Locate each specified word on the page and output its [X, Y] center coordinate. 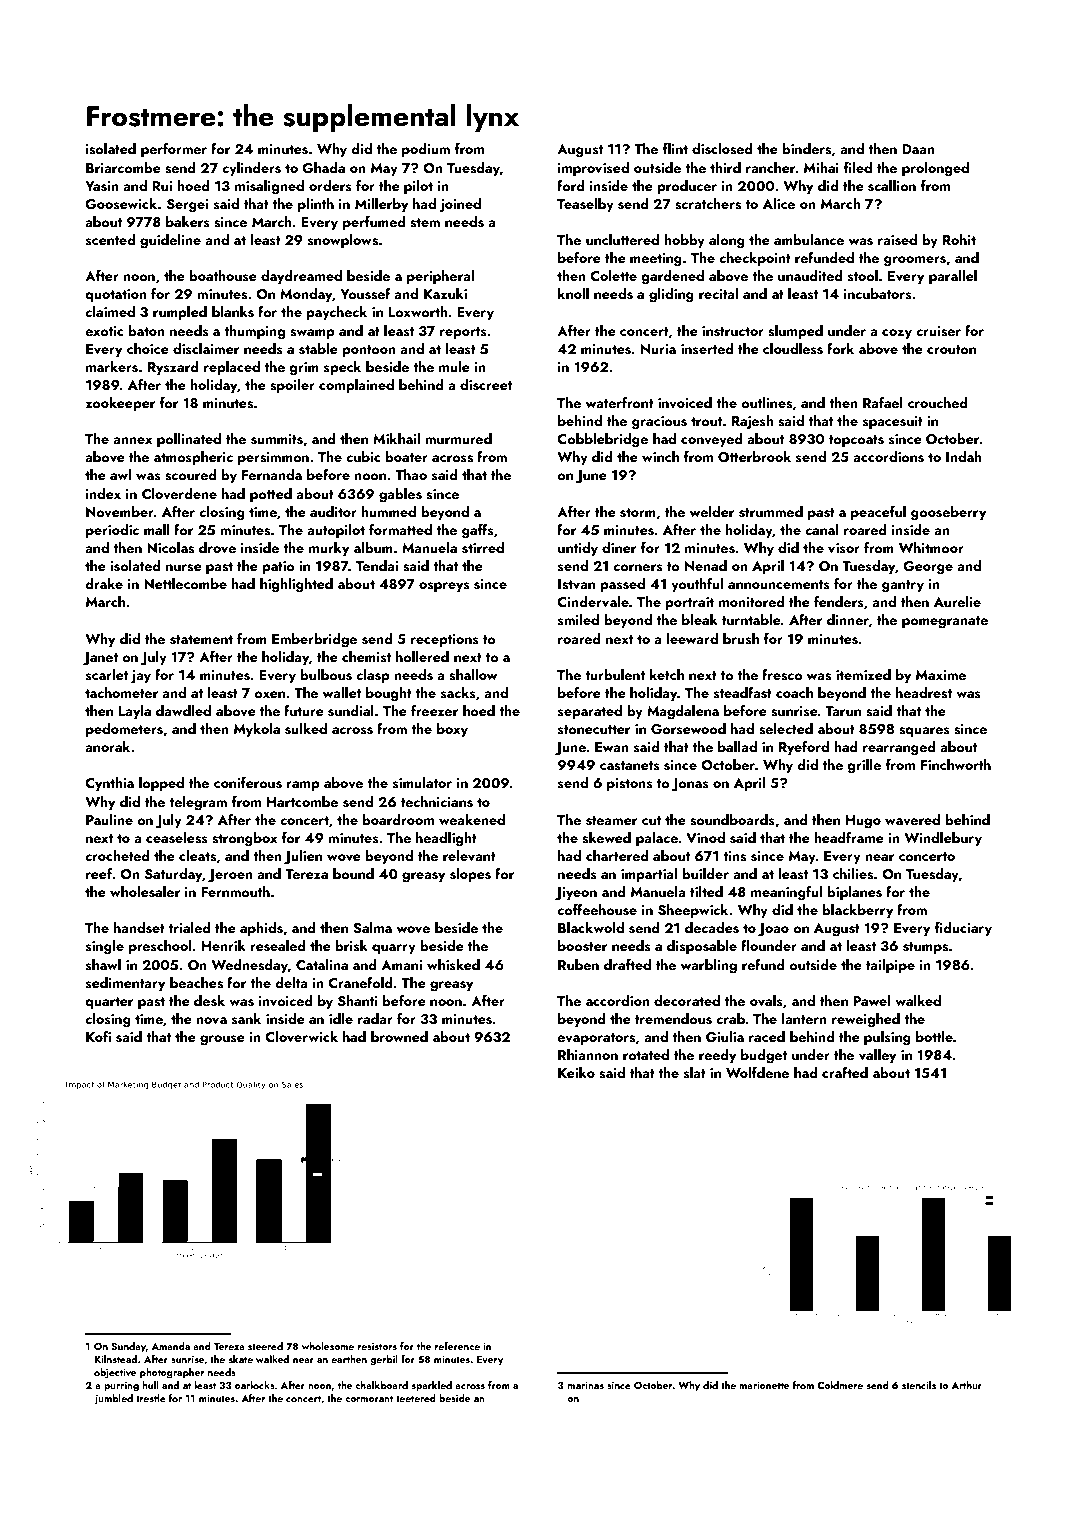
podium [426, 150]
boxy [452, 730]
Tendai [377, 565]
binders [806, 149]
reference [457, 1346]
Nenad [706, 565]
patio [278, 567]
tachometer [121, 692]
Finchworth [956, 764]
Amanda [171, 1346]
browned [399, 1036]
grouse [222, 1040]
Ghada [324, 168]
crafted [845, 1072]
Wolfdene [757, 1072]
